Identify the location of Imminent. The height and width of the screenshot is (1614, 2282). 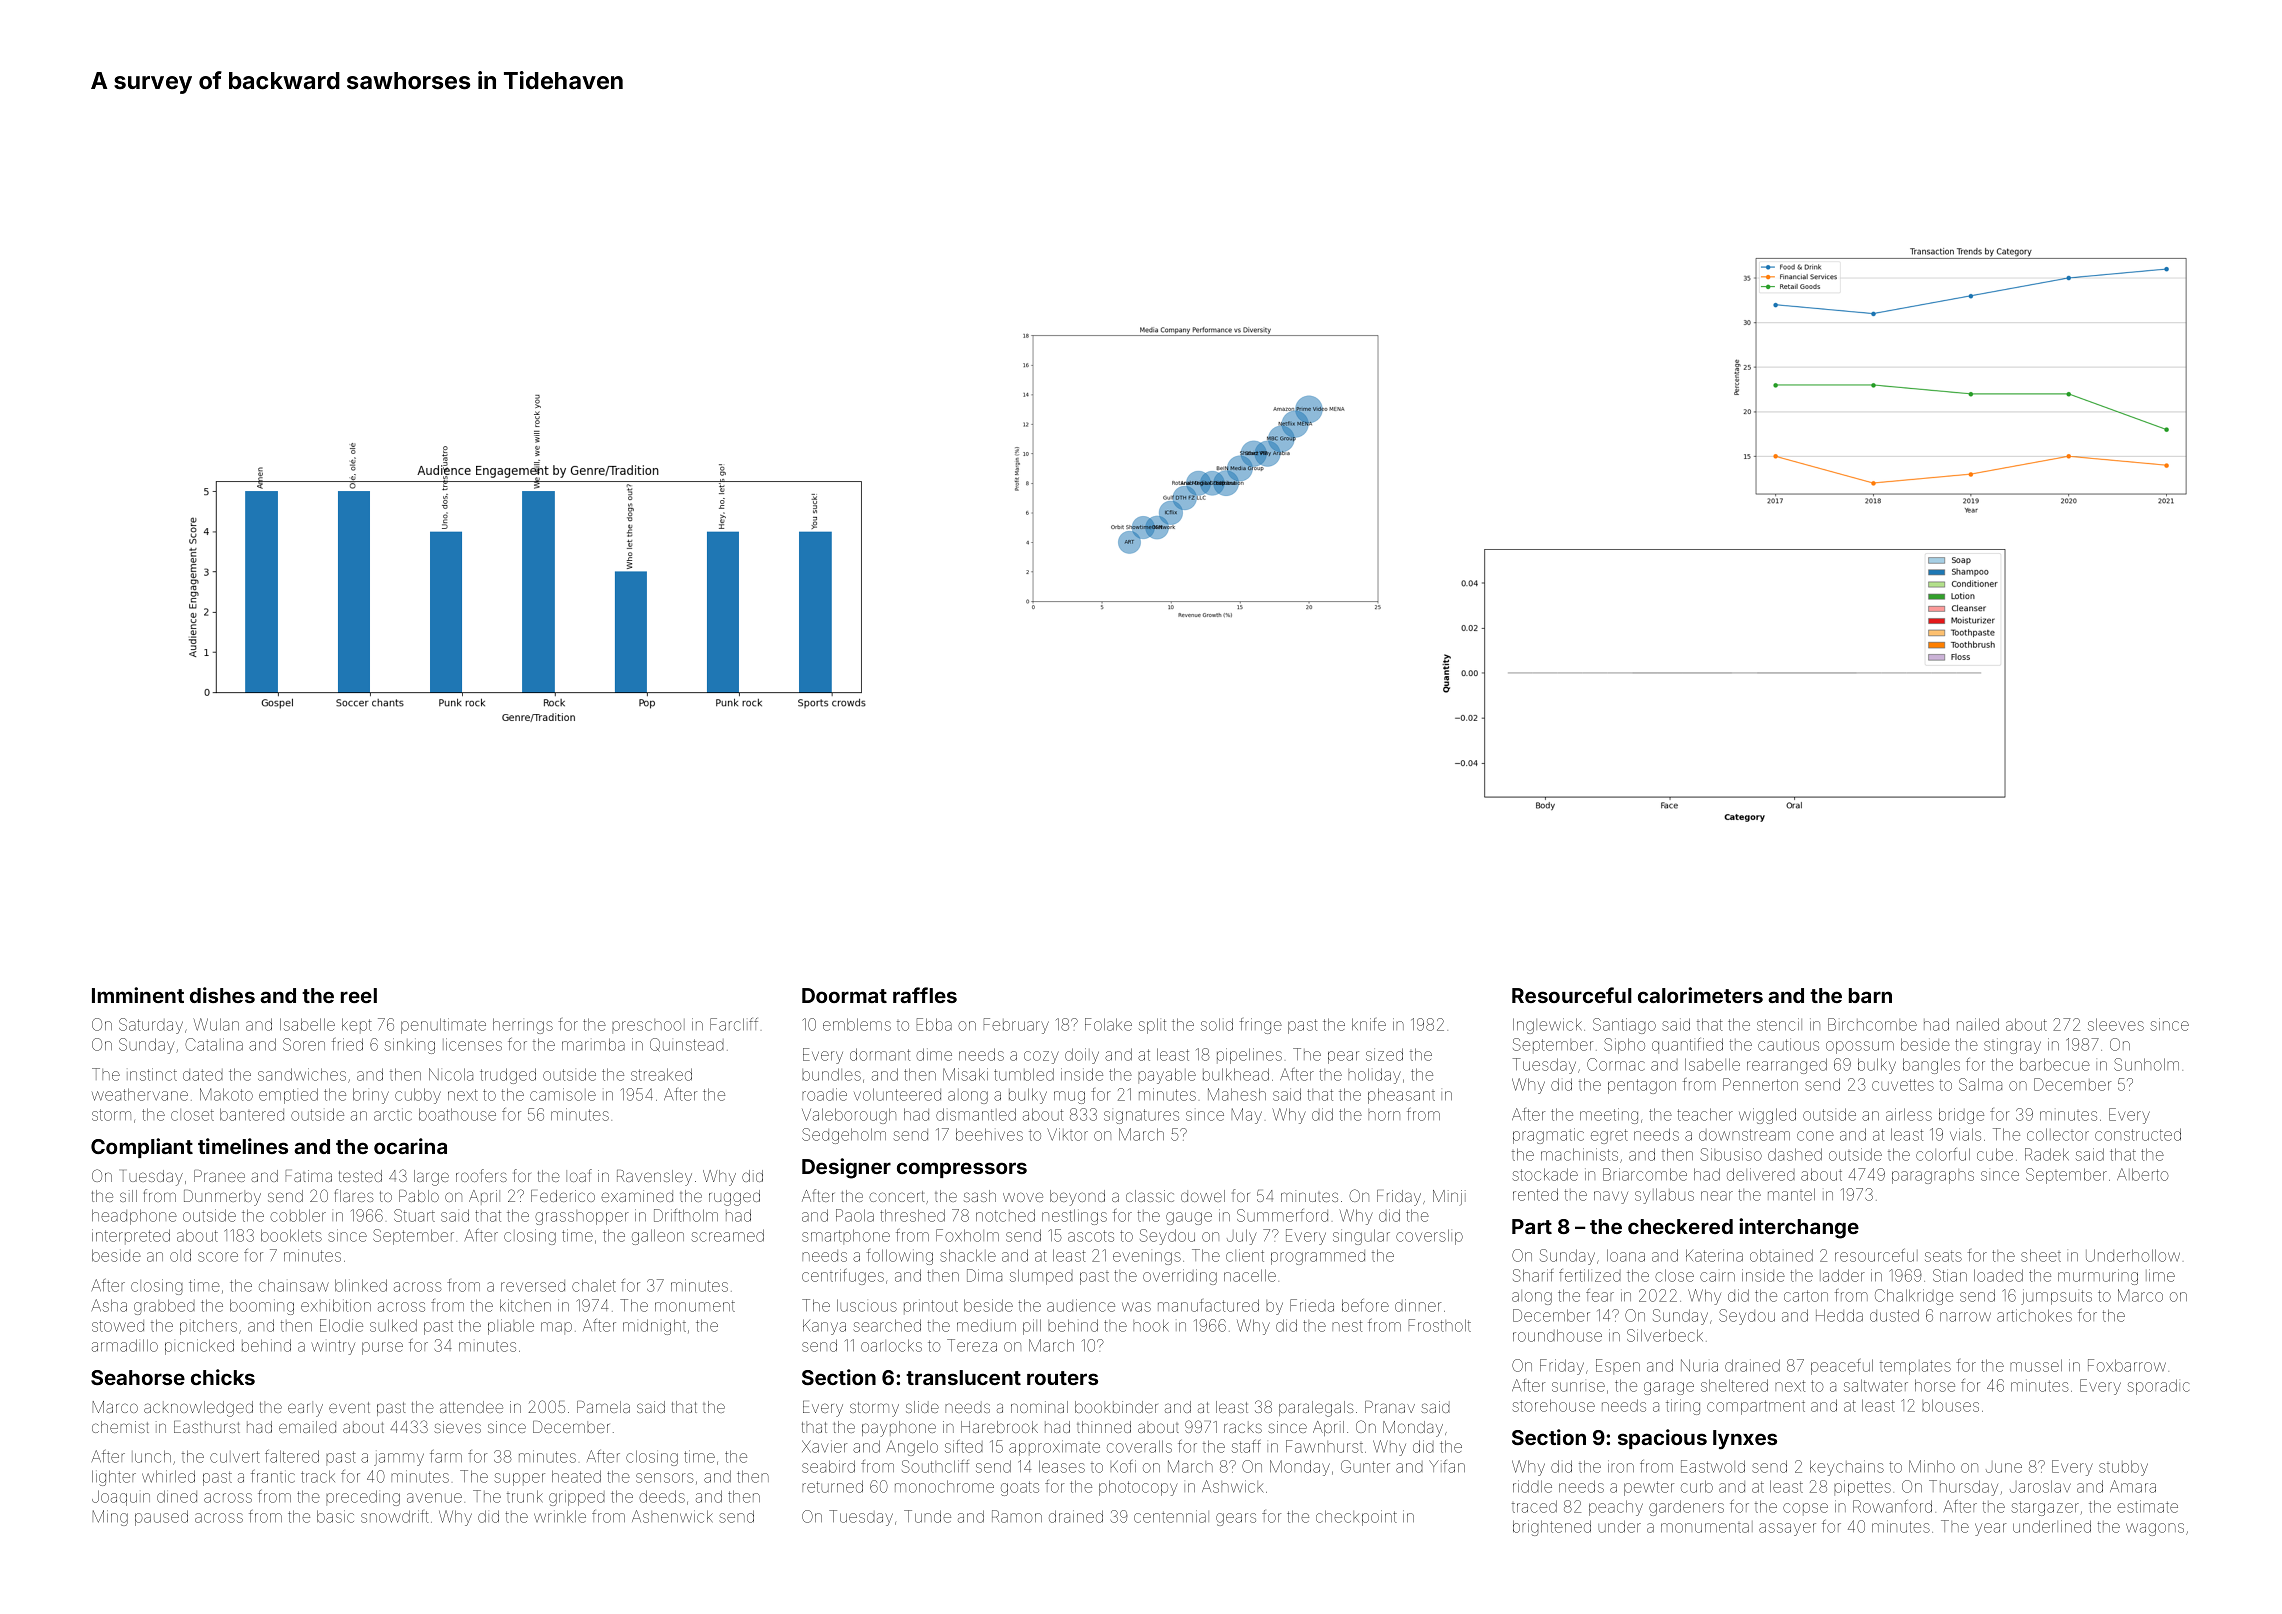
(138, 995).
